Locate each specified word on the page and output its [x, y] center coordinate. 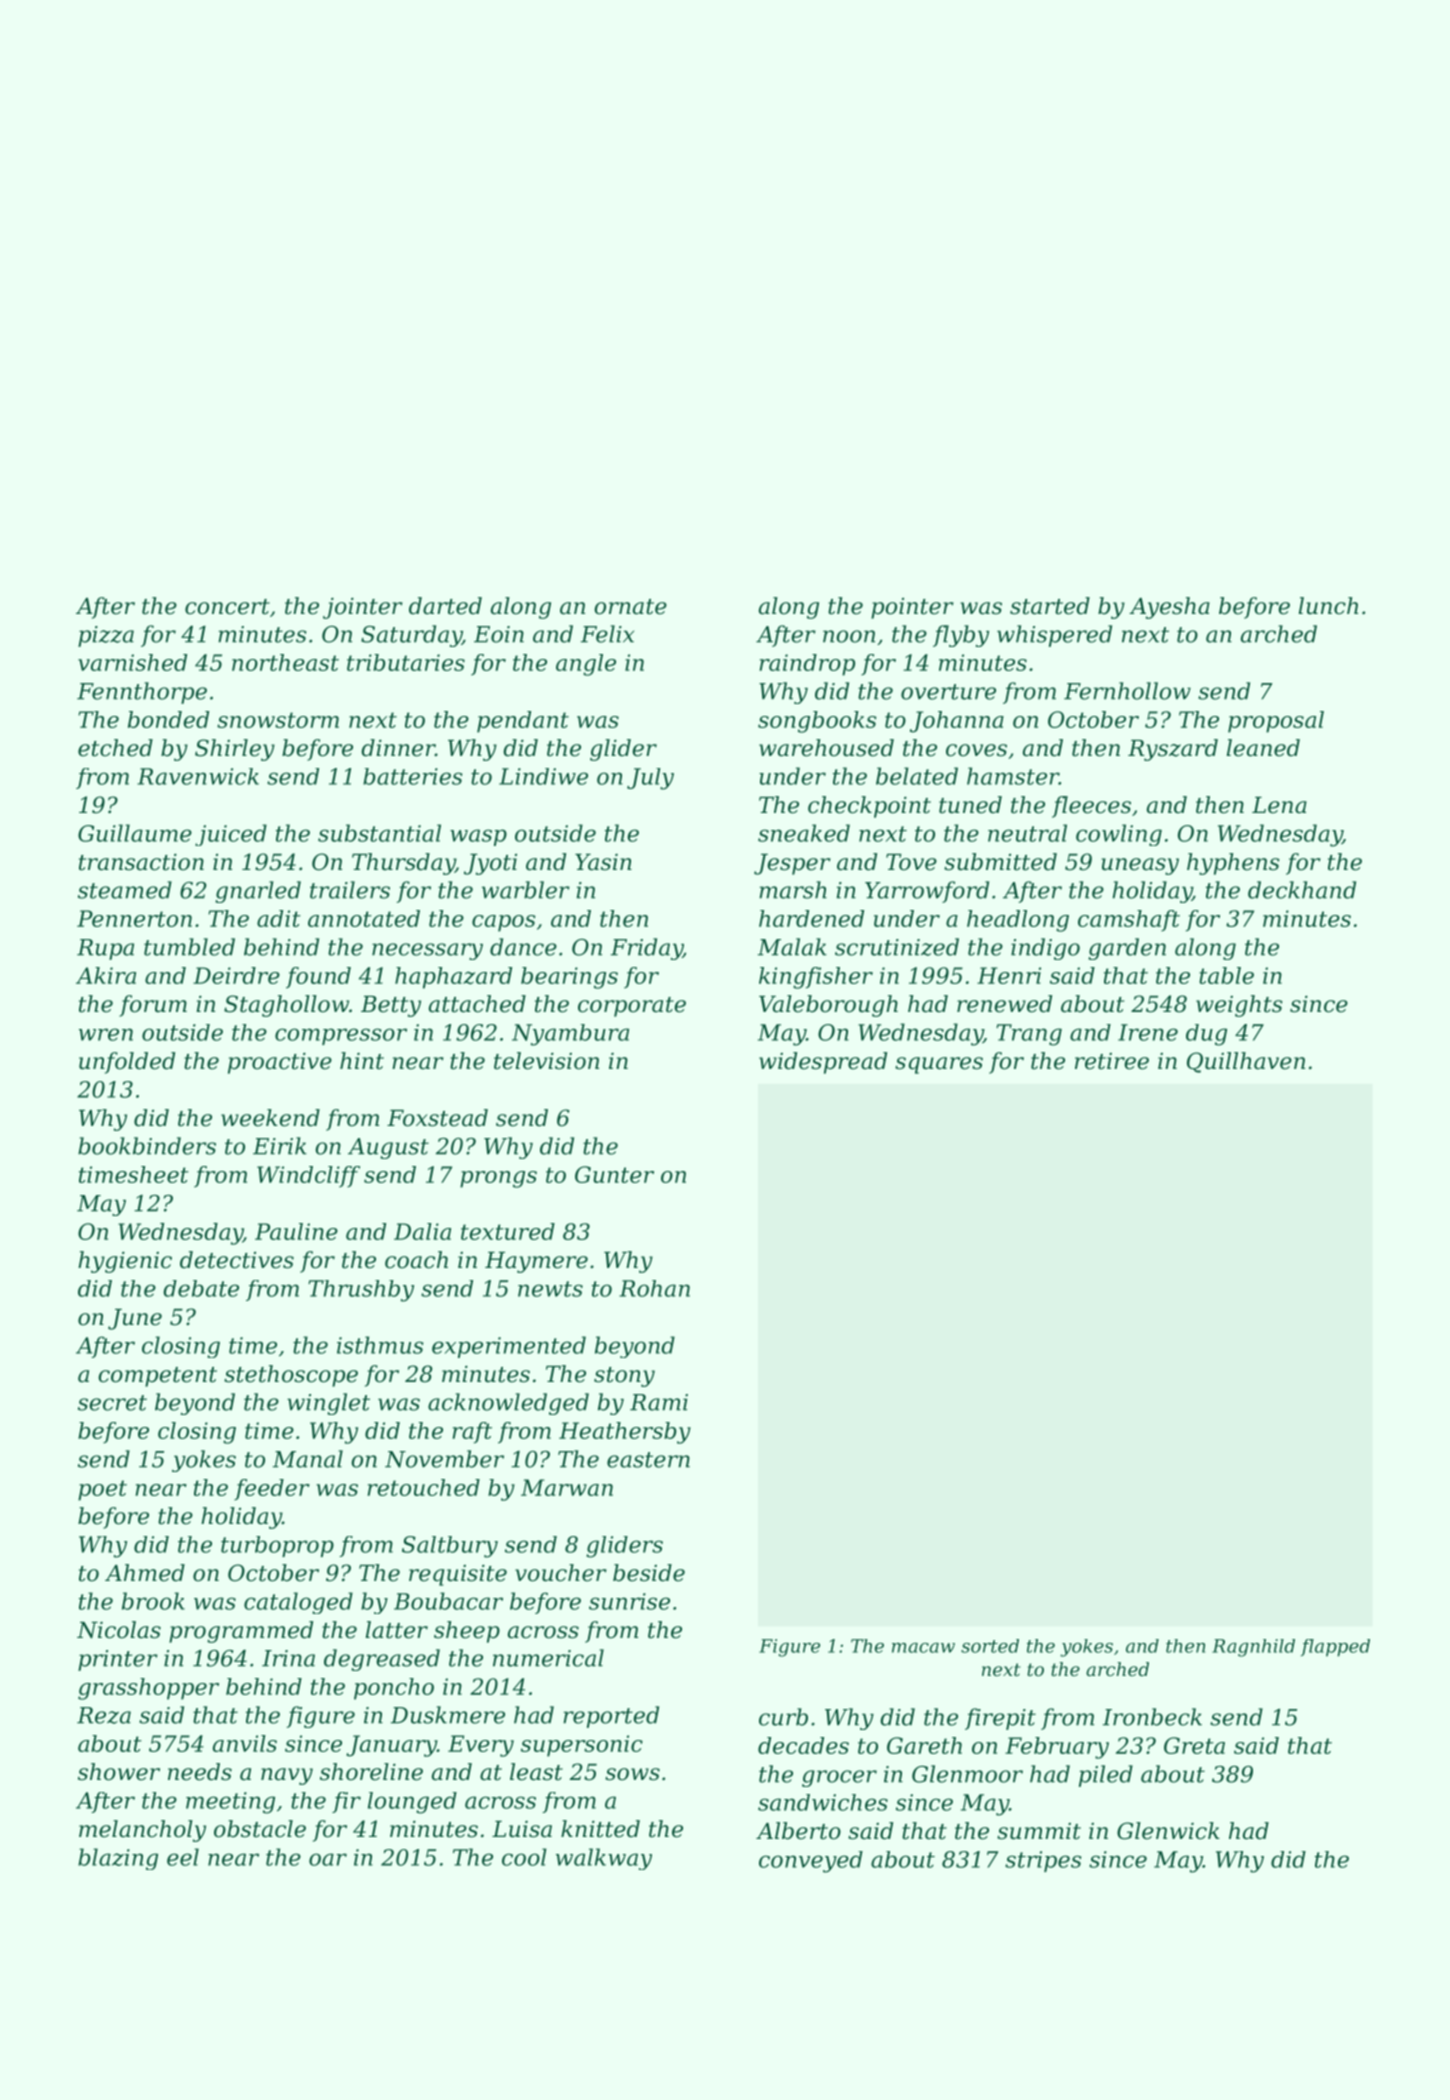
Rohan [654, 1288]
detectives [237, 1260]
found [318, 978]
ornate [630, 607]
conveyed [811, 1862]
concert [227, 607]
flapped [1335, 1648]
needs [200, 1772]
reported [611, 1717]
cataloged [298, 1603]
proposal [1276, 722]
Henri [1009, 975]
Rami [659, 1402]
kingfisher [816, 978]
